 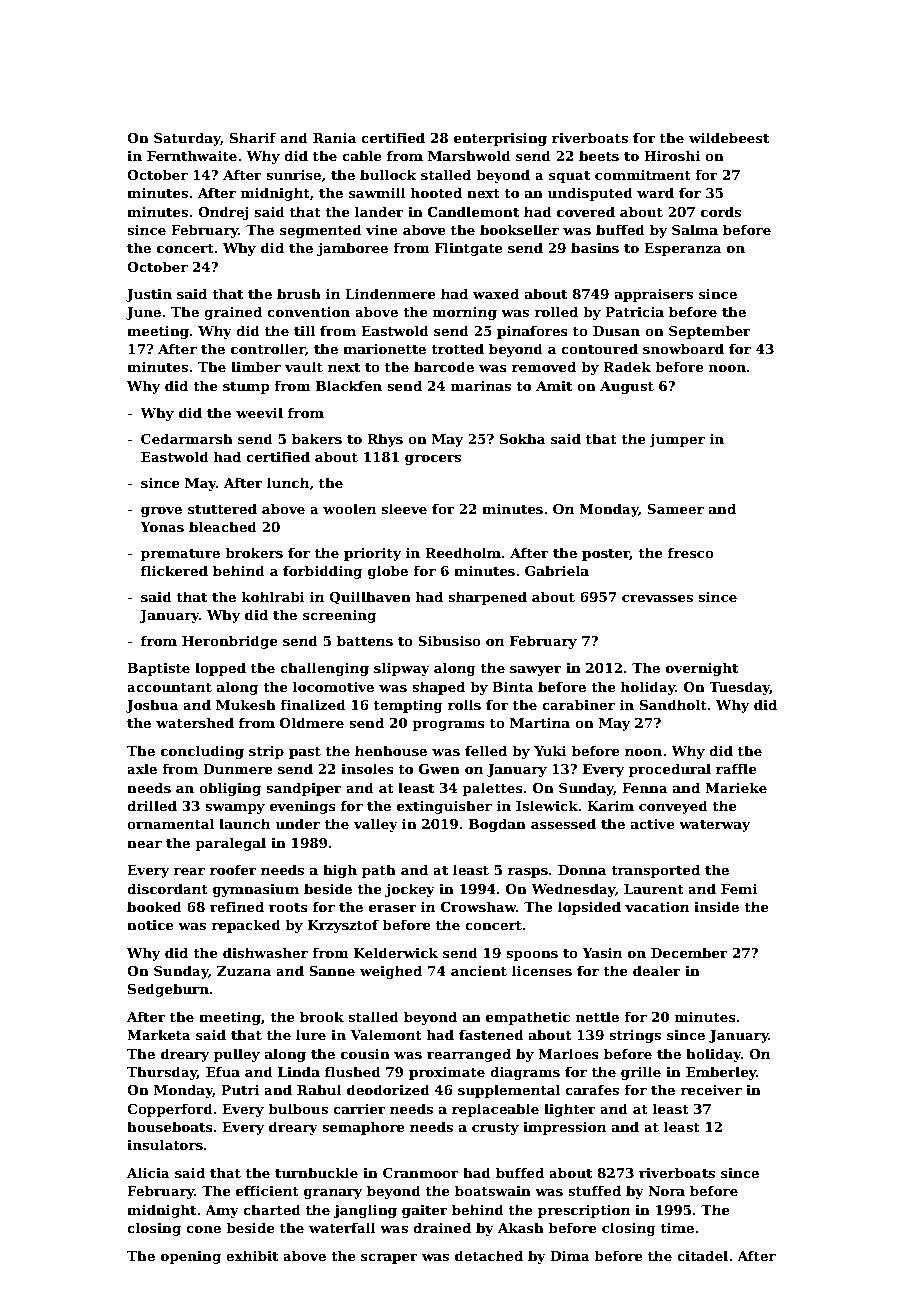 I want to click on Flintgate, so click(x=469, y=249).
